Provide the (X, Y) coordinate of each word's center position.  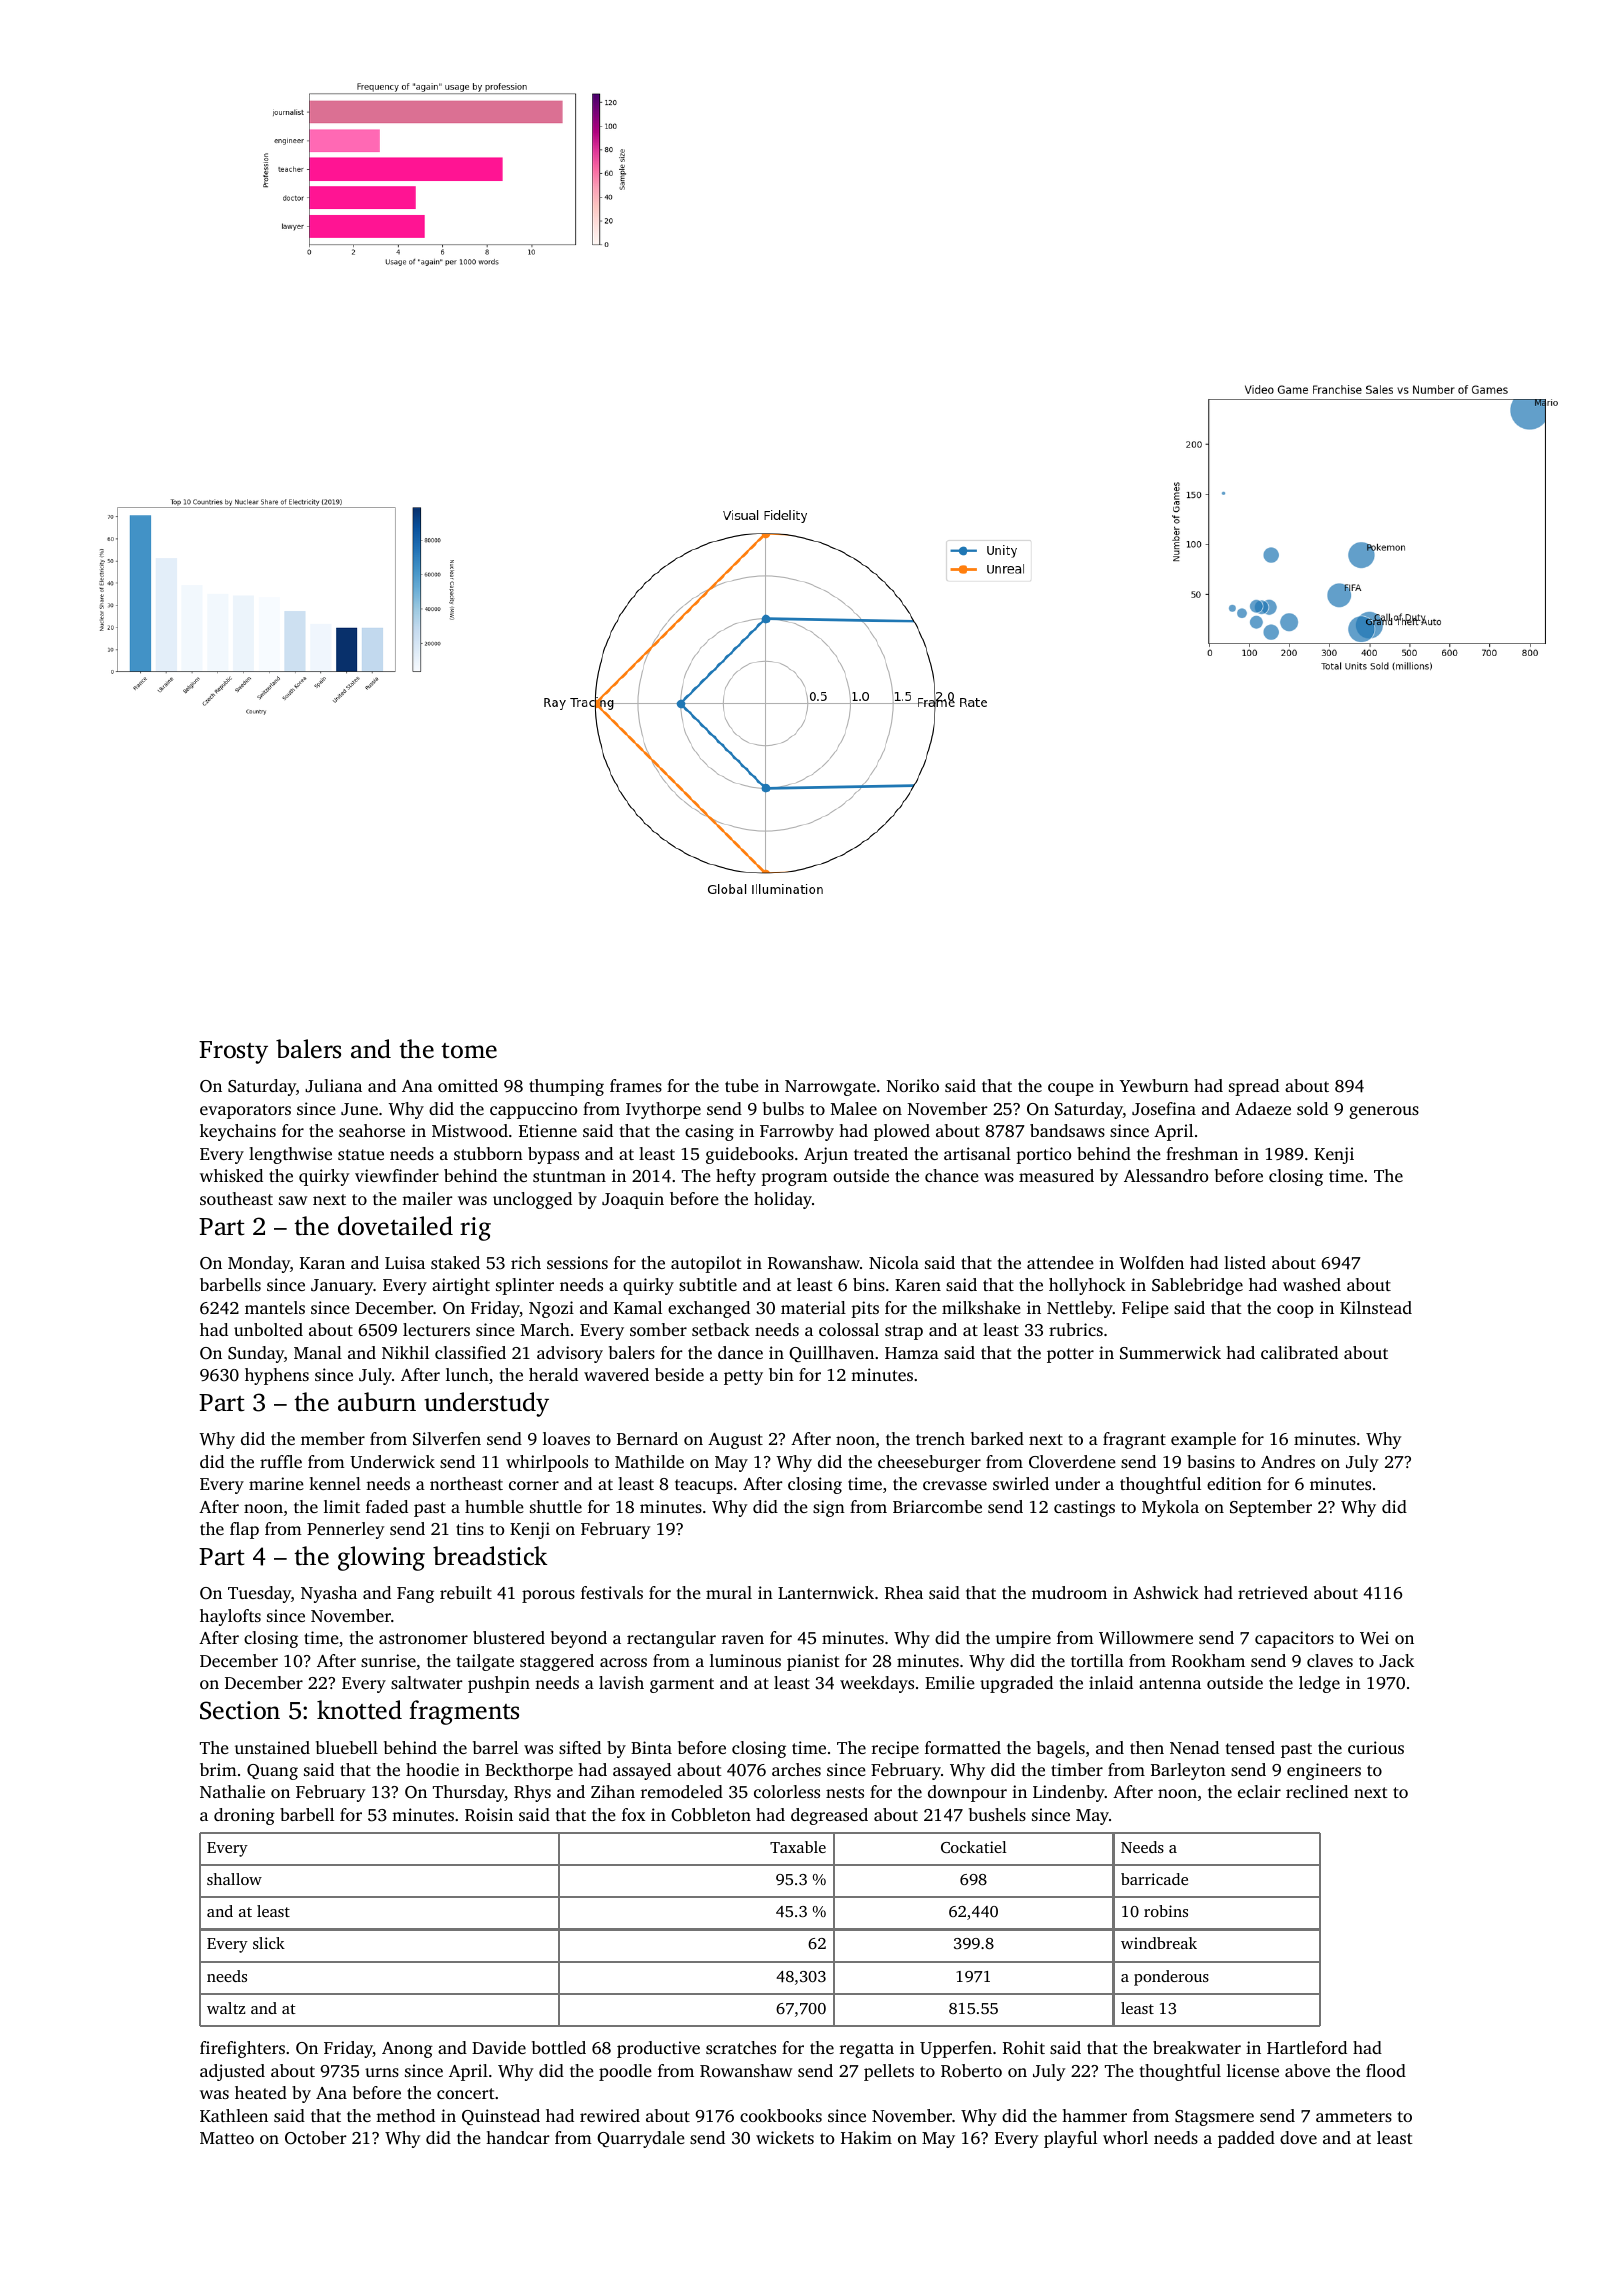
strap (904, 1332)
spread (1254, 1087)
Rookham (1208, 1661)
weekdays (877, 1684)
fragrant (1134, 1440)
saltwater (426, 1682)
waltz (226, 2008)
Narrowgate (830, 1088)
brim (218, 1769)
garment (682, 1685)
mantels (275, 1307)
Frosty (233, 1052)
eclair (1259, 1791)
